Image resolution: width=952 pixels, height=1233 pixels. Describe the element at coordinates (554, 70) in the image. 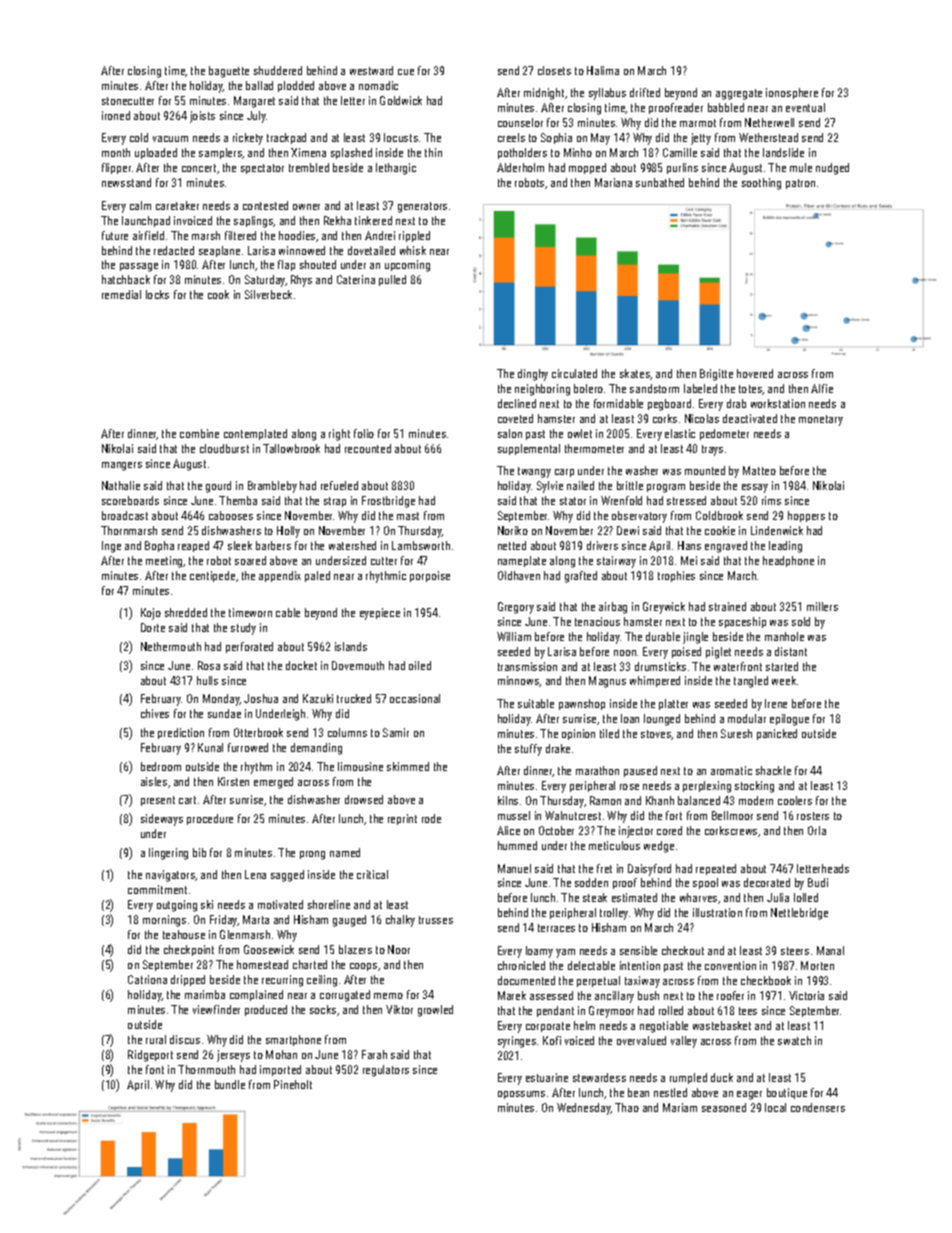

I see `closets` at that location.
